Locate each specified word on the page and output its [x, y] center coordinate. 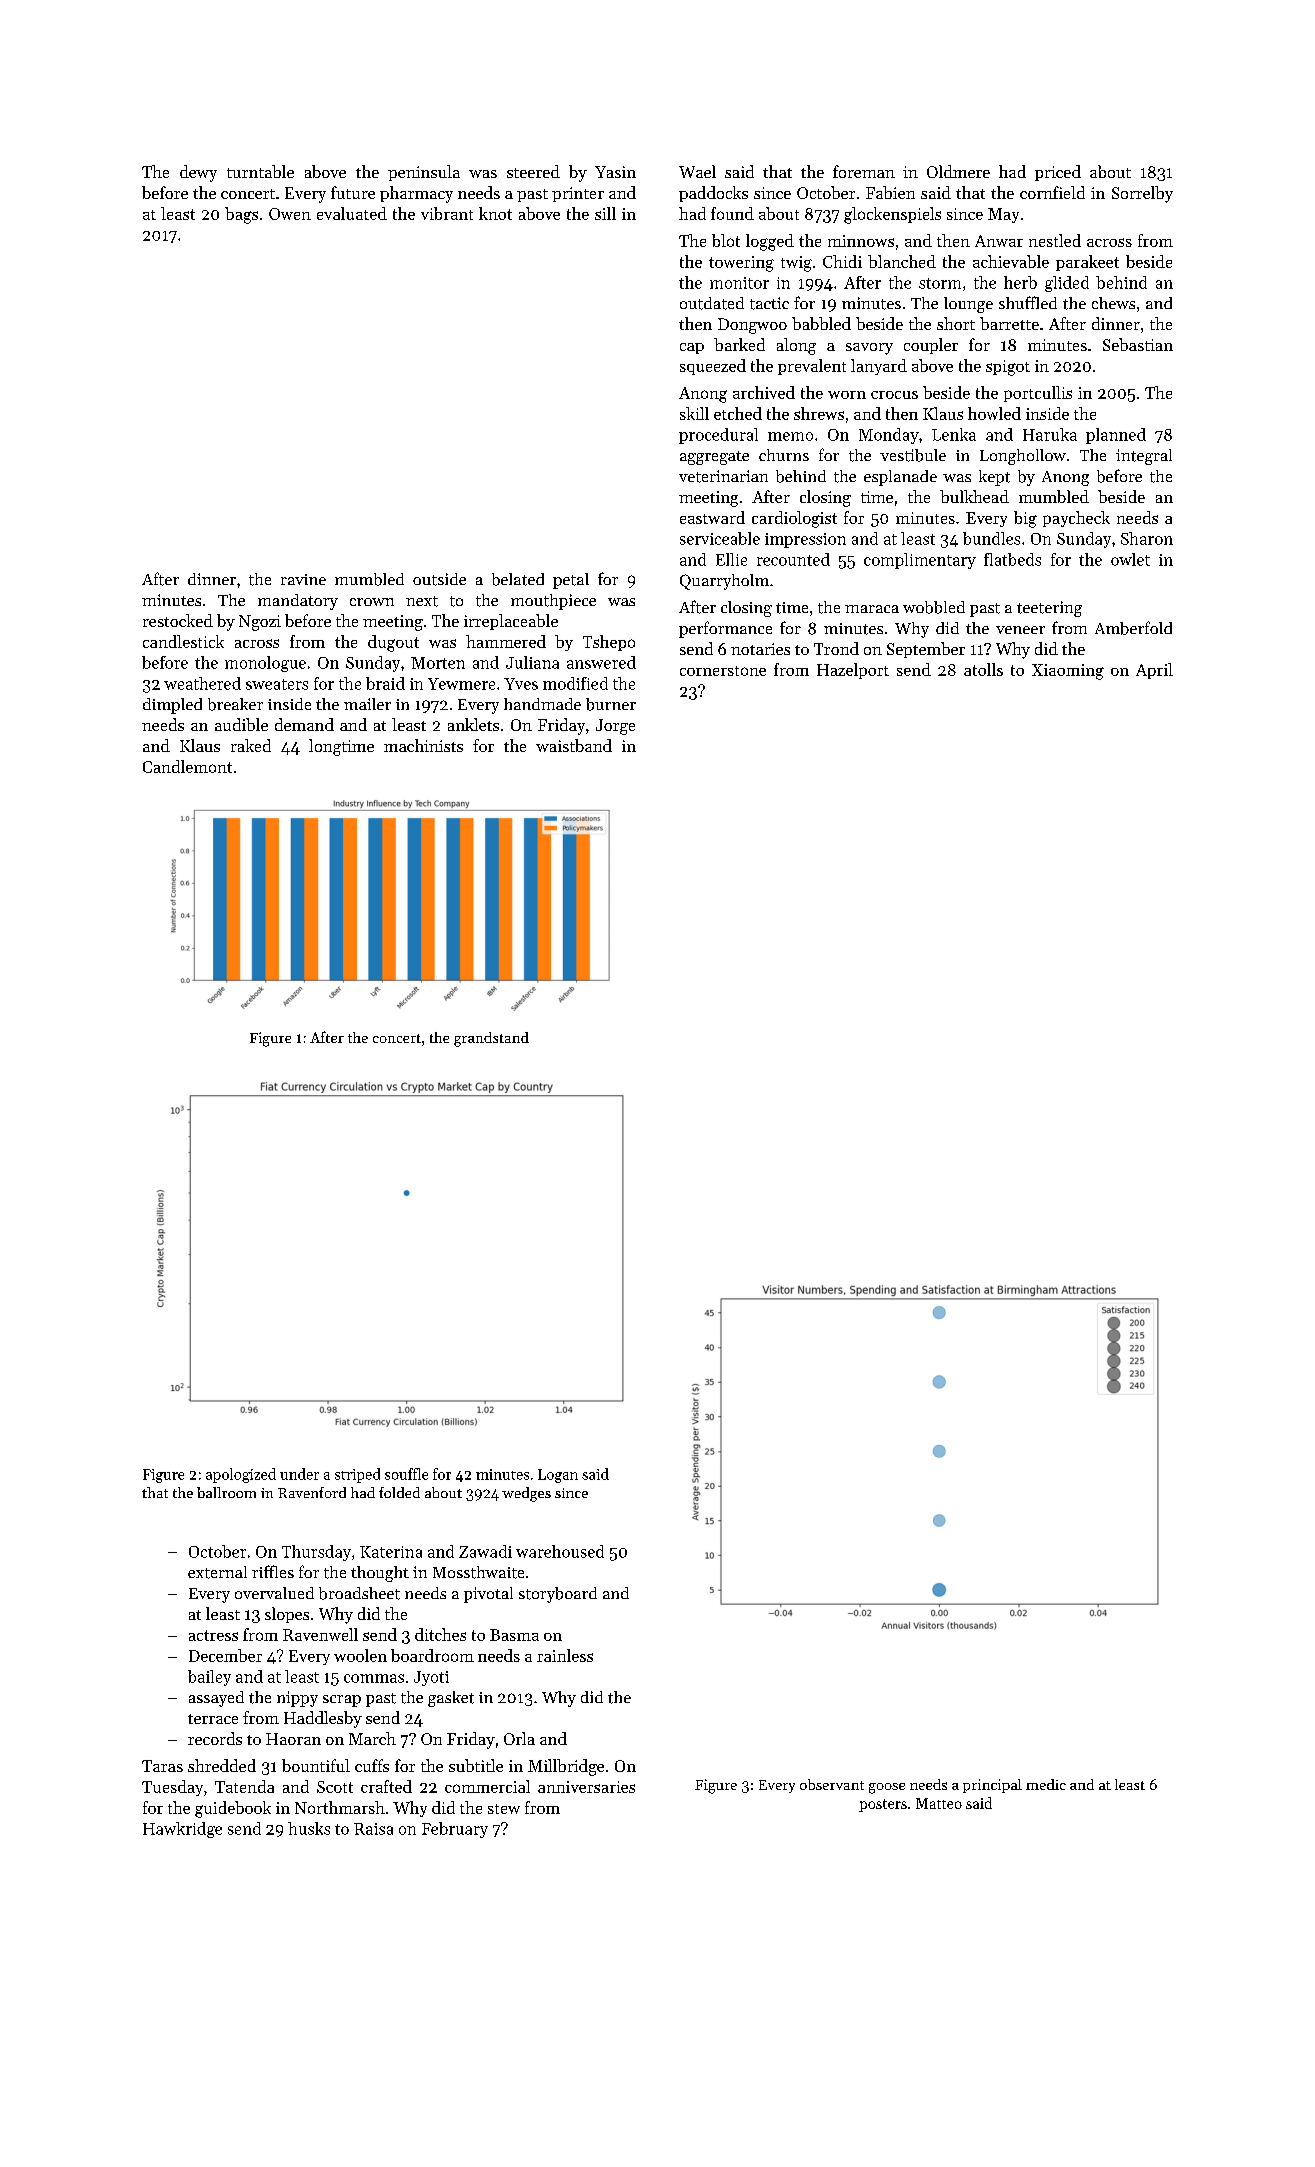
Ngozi [260, 623]
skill [694, 413]
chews [1113, 303]
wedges [526, 1494]
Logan [558, 1476]
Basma [514, 1635]
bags [241, 215]
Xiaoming [1068, 672]
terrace [213, 1719]
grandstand [491, 1039]
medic [1046, 1784]
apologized [241, 1475]
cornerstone [723, 671]
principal [992, 1786]
